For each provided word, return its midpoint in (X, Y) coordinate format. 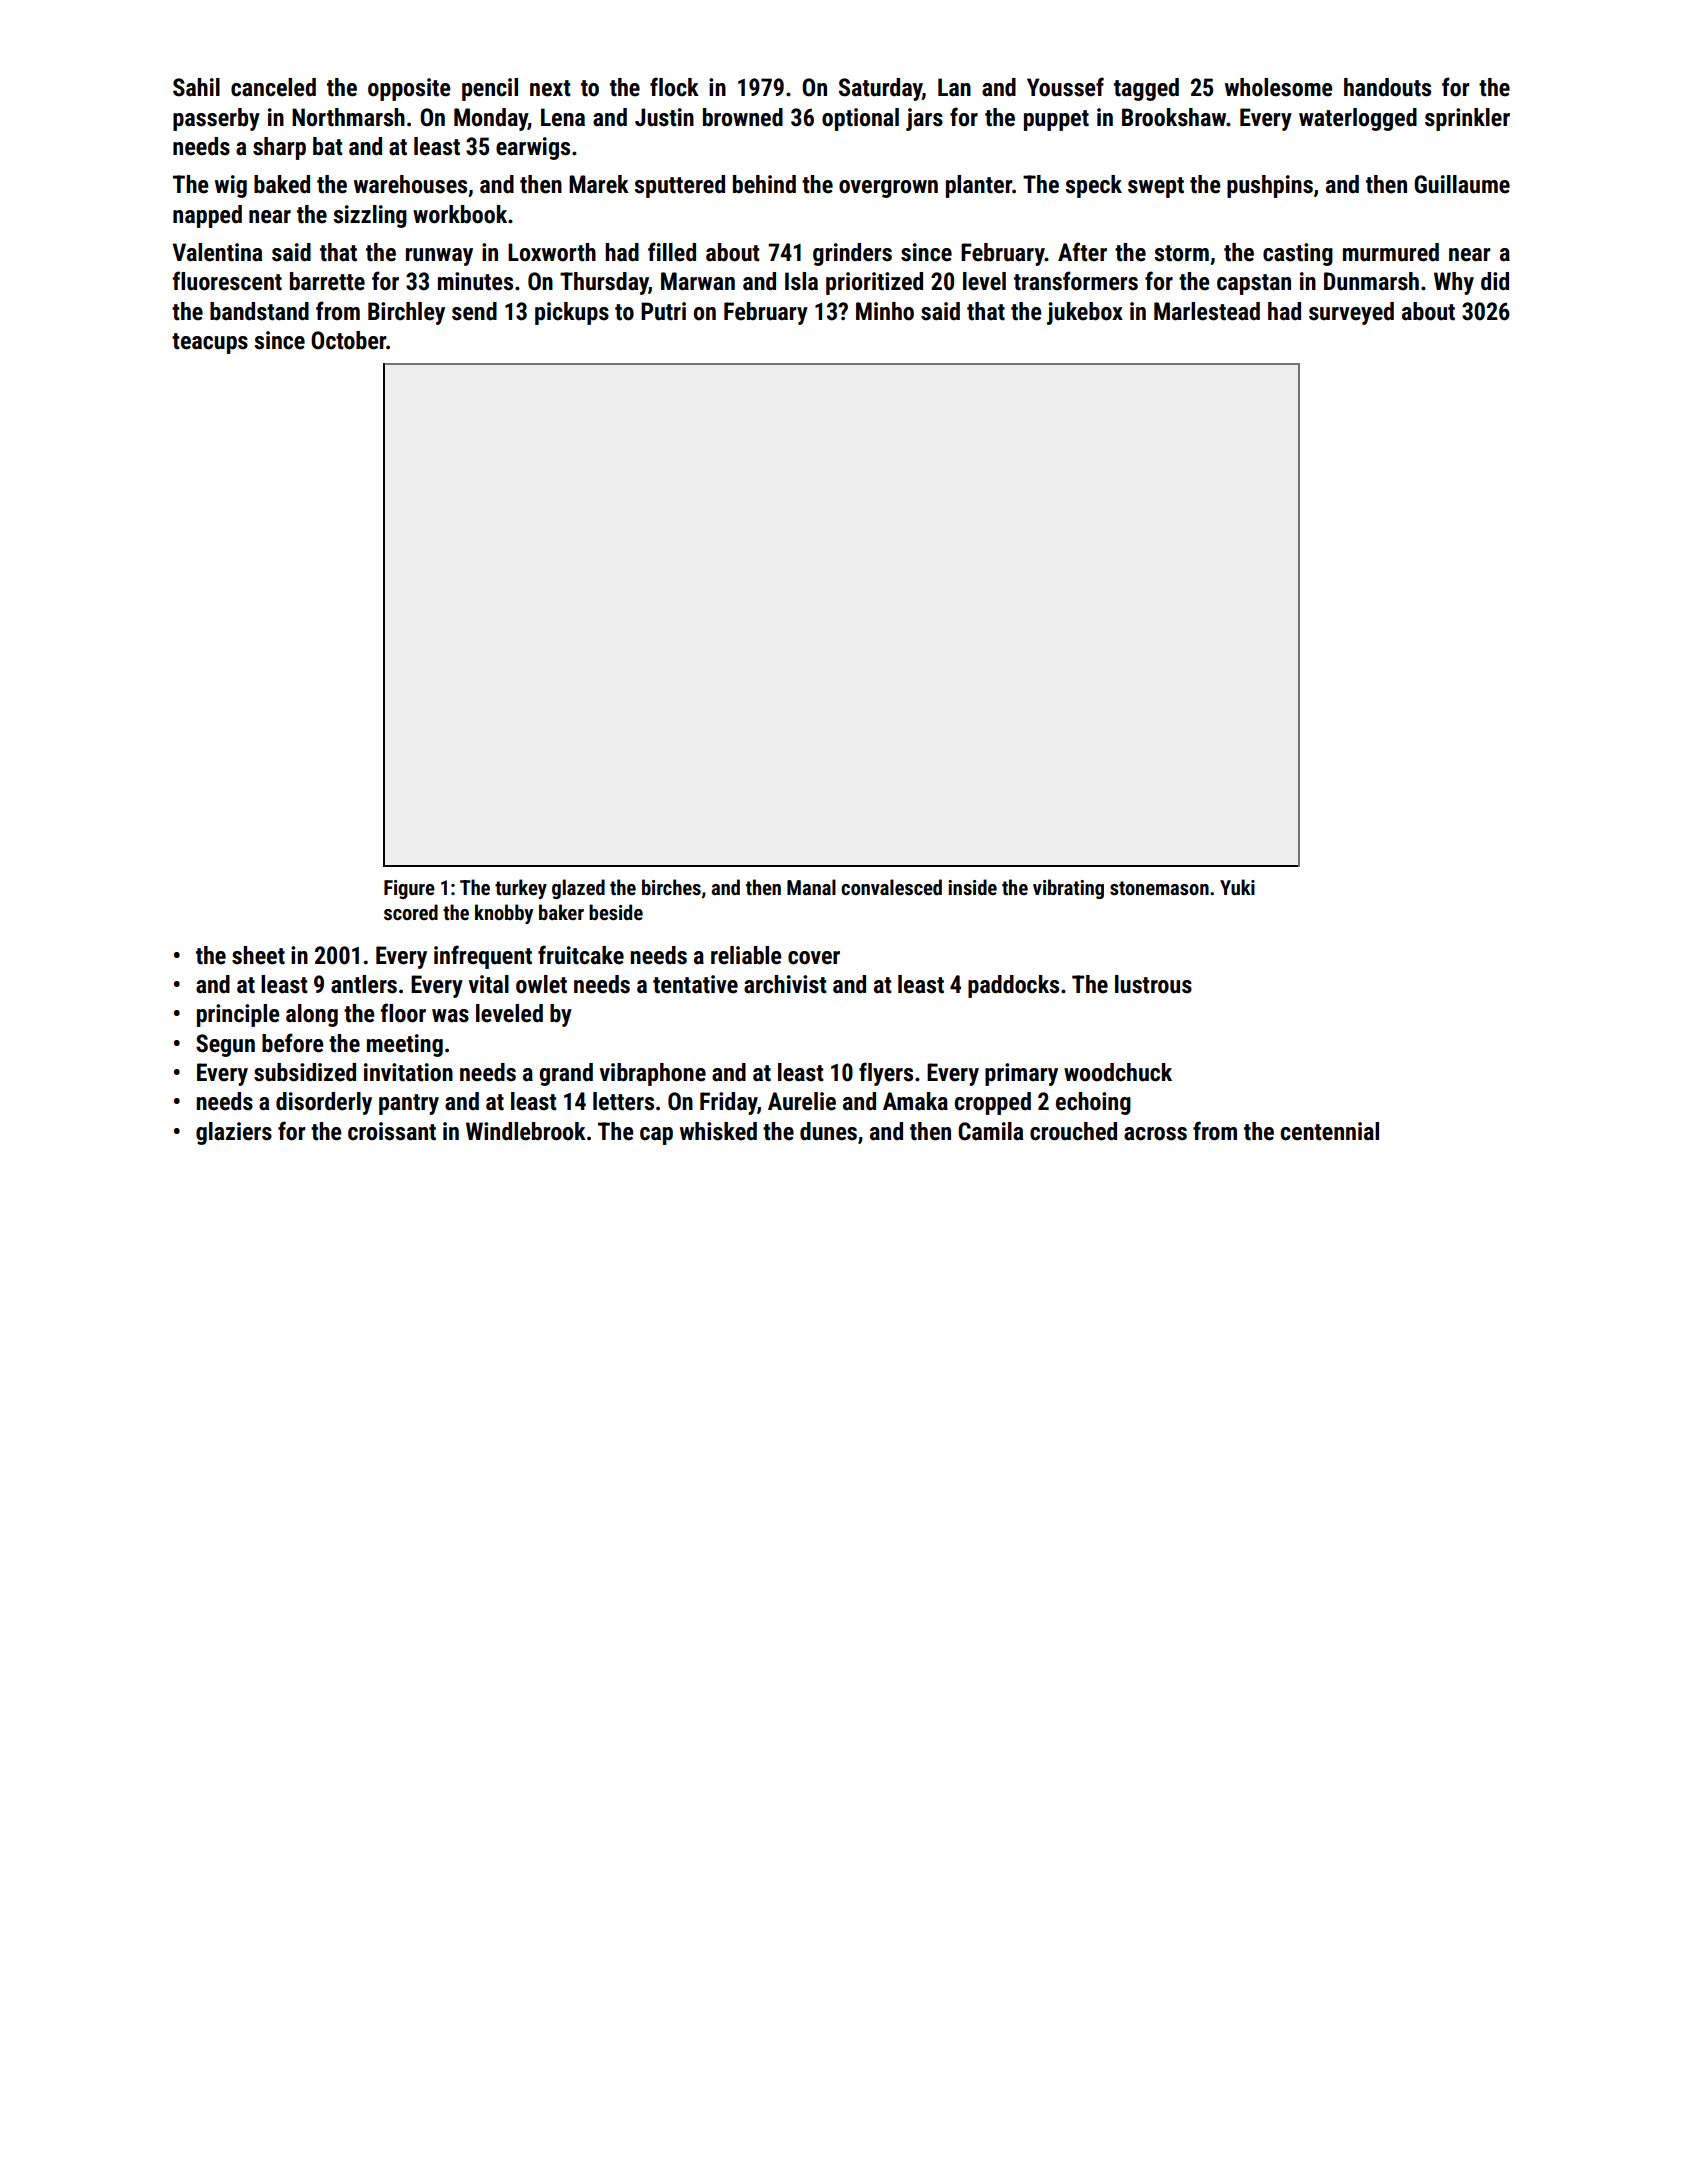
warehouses (410, 184)
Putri (663, 311)
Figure (409, 889)
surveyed (1351, 313)
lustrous (1153, 984)
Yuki (1237, 887)
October (348, 340)
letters (623, 1101)
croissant (392, 1131)
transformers (1076, 281)
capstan (1254, 284)
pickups (572, 313)
